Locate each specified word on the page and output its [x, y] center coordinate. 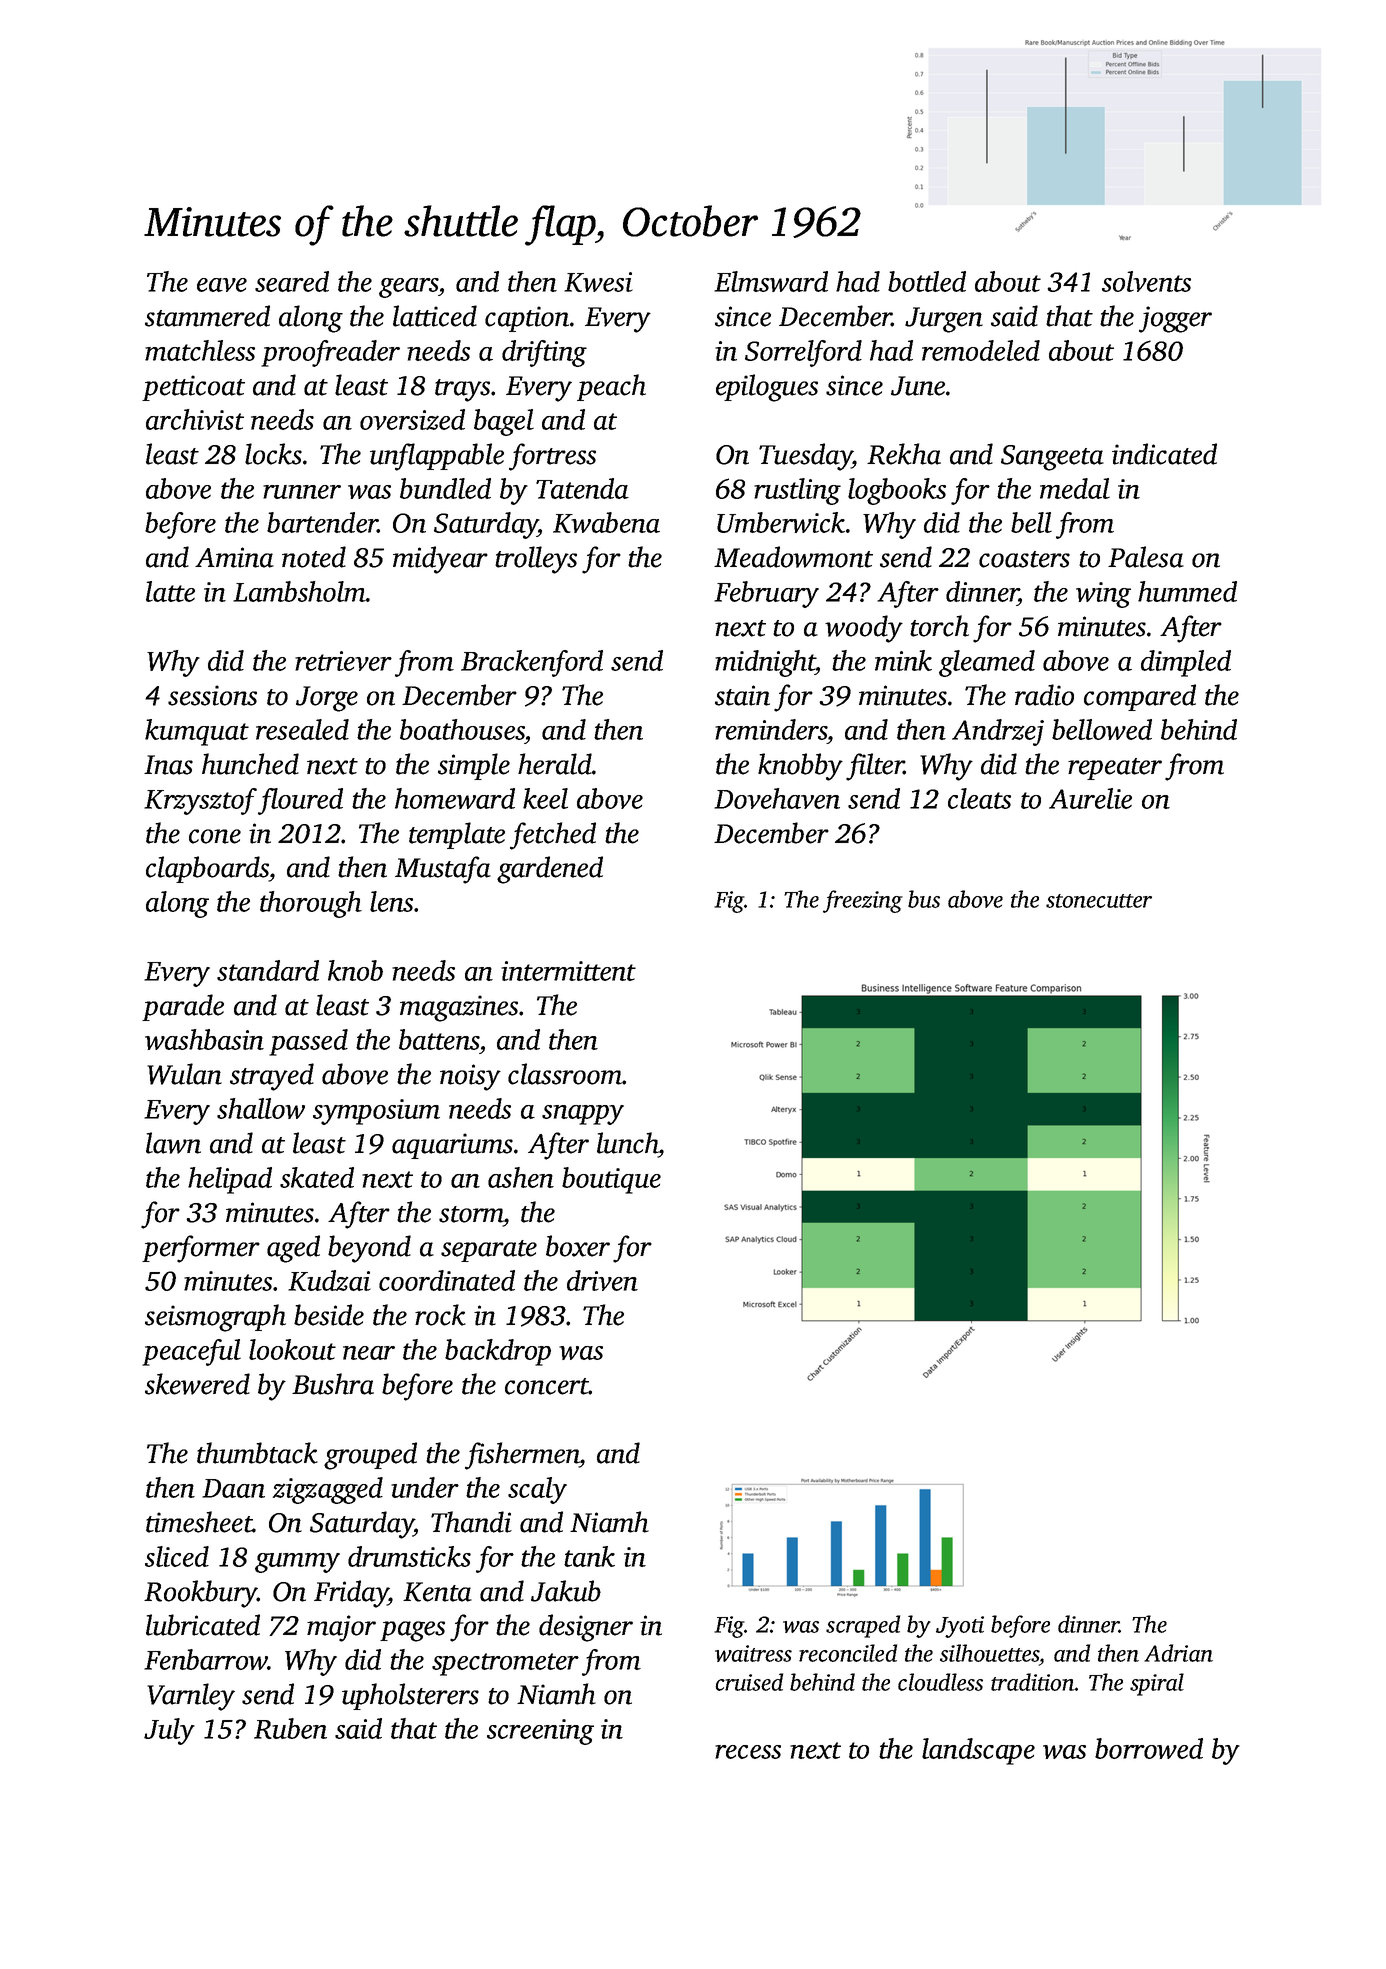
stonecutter [1099, 901]
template [457, 835]
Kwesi [598, 282]
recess [748, 1752]
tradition [1033, 1682]
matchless [200, 350]
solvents [1146, 281]
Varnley [191, 1697]
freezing [863, 901]
